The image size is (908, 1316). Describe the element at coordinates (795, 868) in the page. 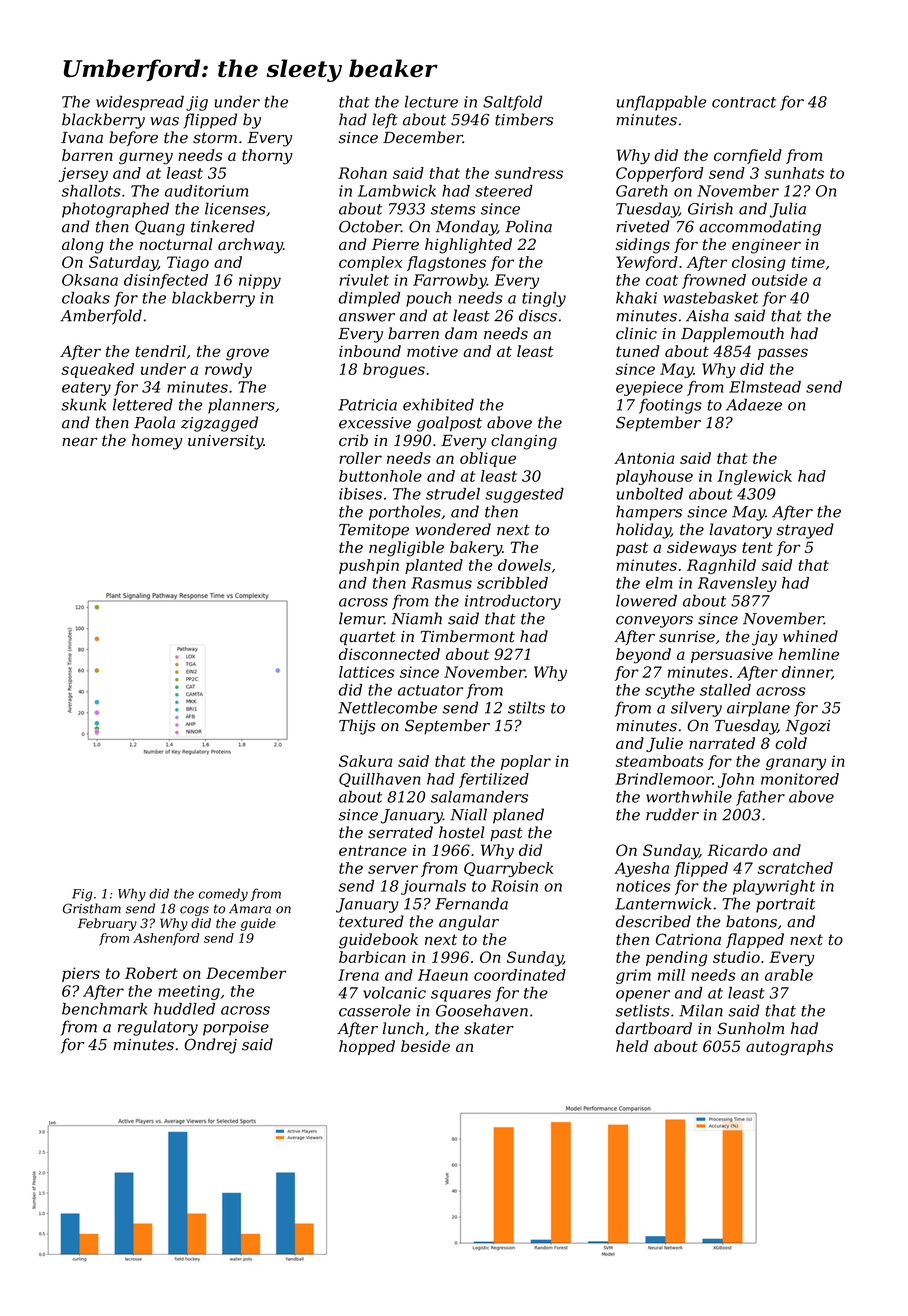

I see `scratched` at that location.
